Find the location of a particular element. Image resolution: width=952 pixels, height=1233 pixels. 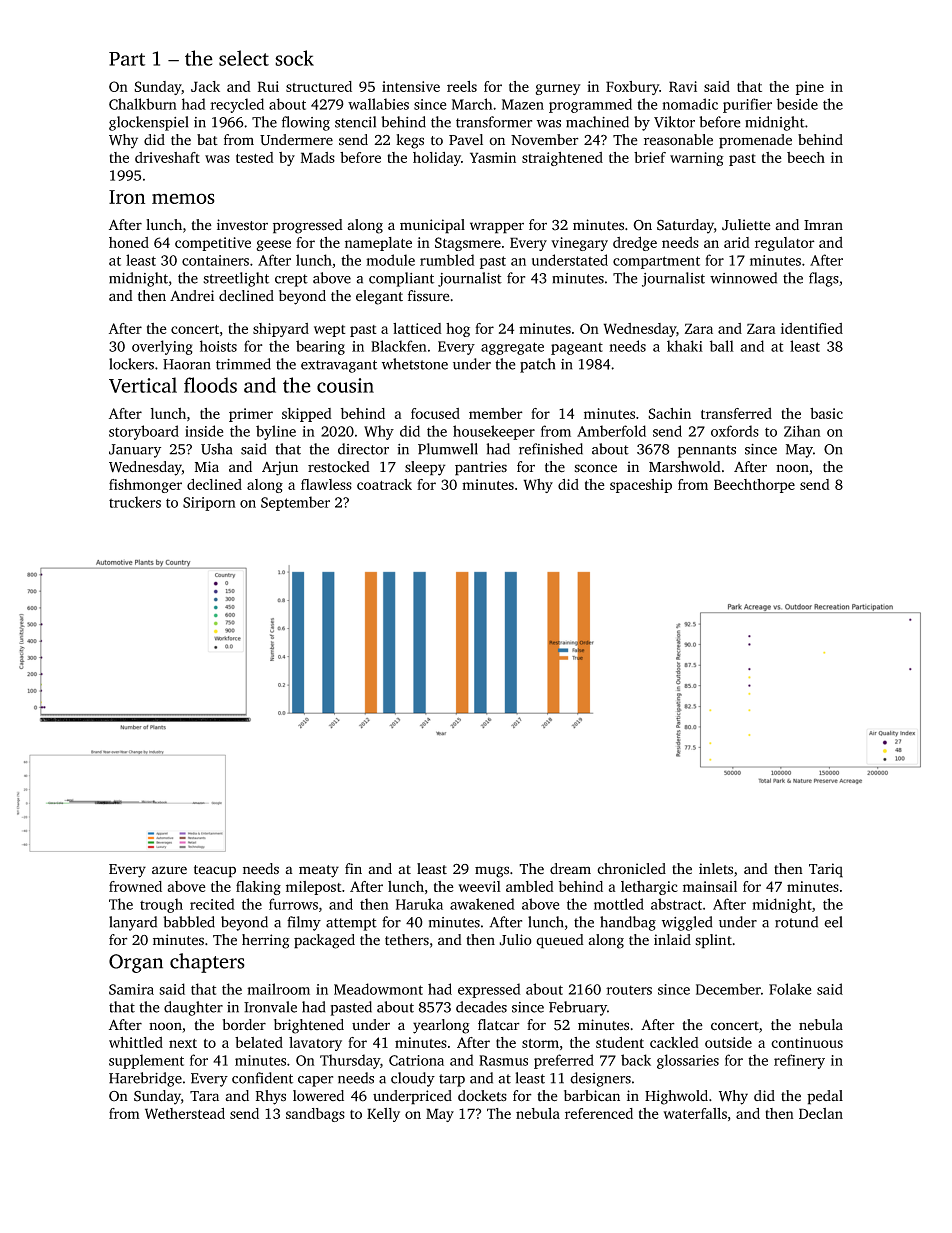

Sachin is located at coordinates (669, 413).
